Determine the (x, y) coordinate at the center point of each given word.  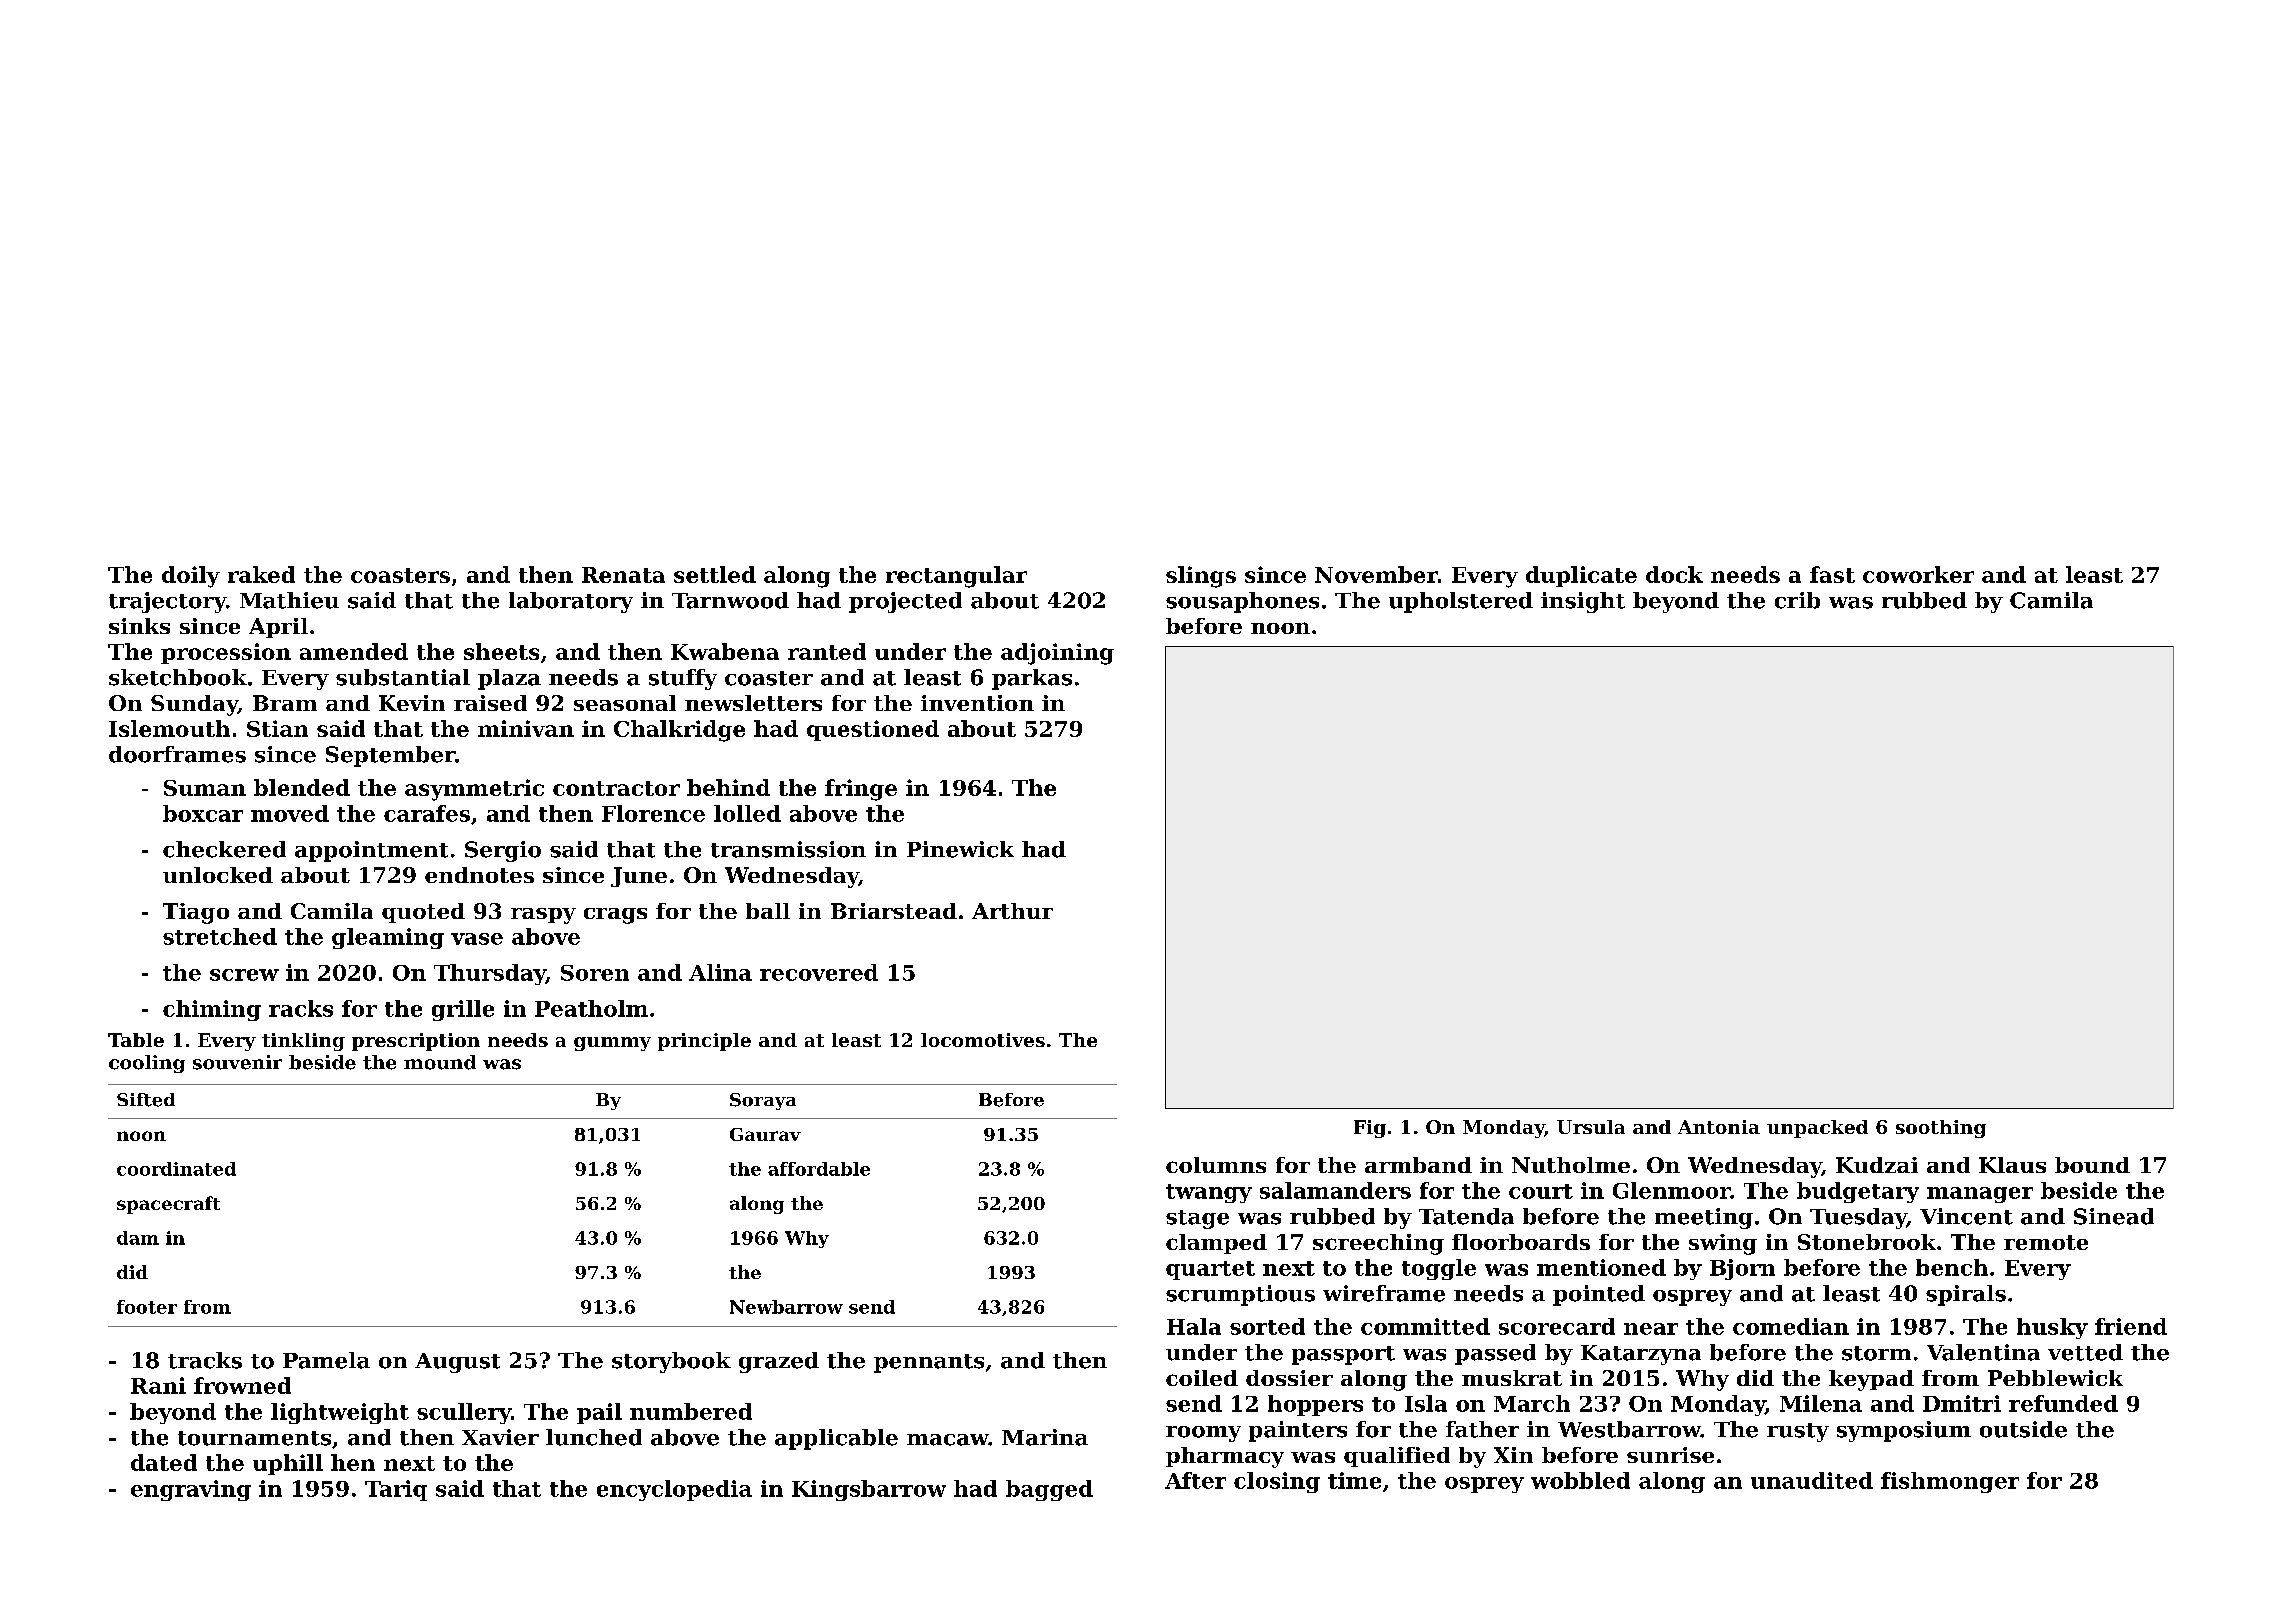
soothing (1941, 1129)
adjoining (1057, 654)
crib (1797, 600)
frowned (242, 1385)
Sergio (503, 851)
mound (440, 1062)
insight (1583, 602)
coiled (1202, 1378)
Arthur (1012, 911)
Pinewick (960, 849)
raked (261, 574)
